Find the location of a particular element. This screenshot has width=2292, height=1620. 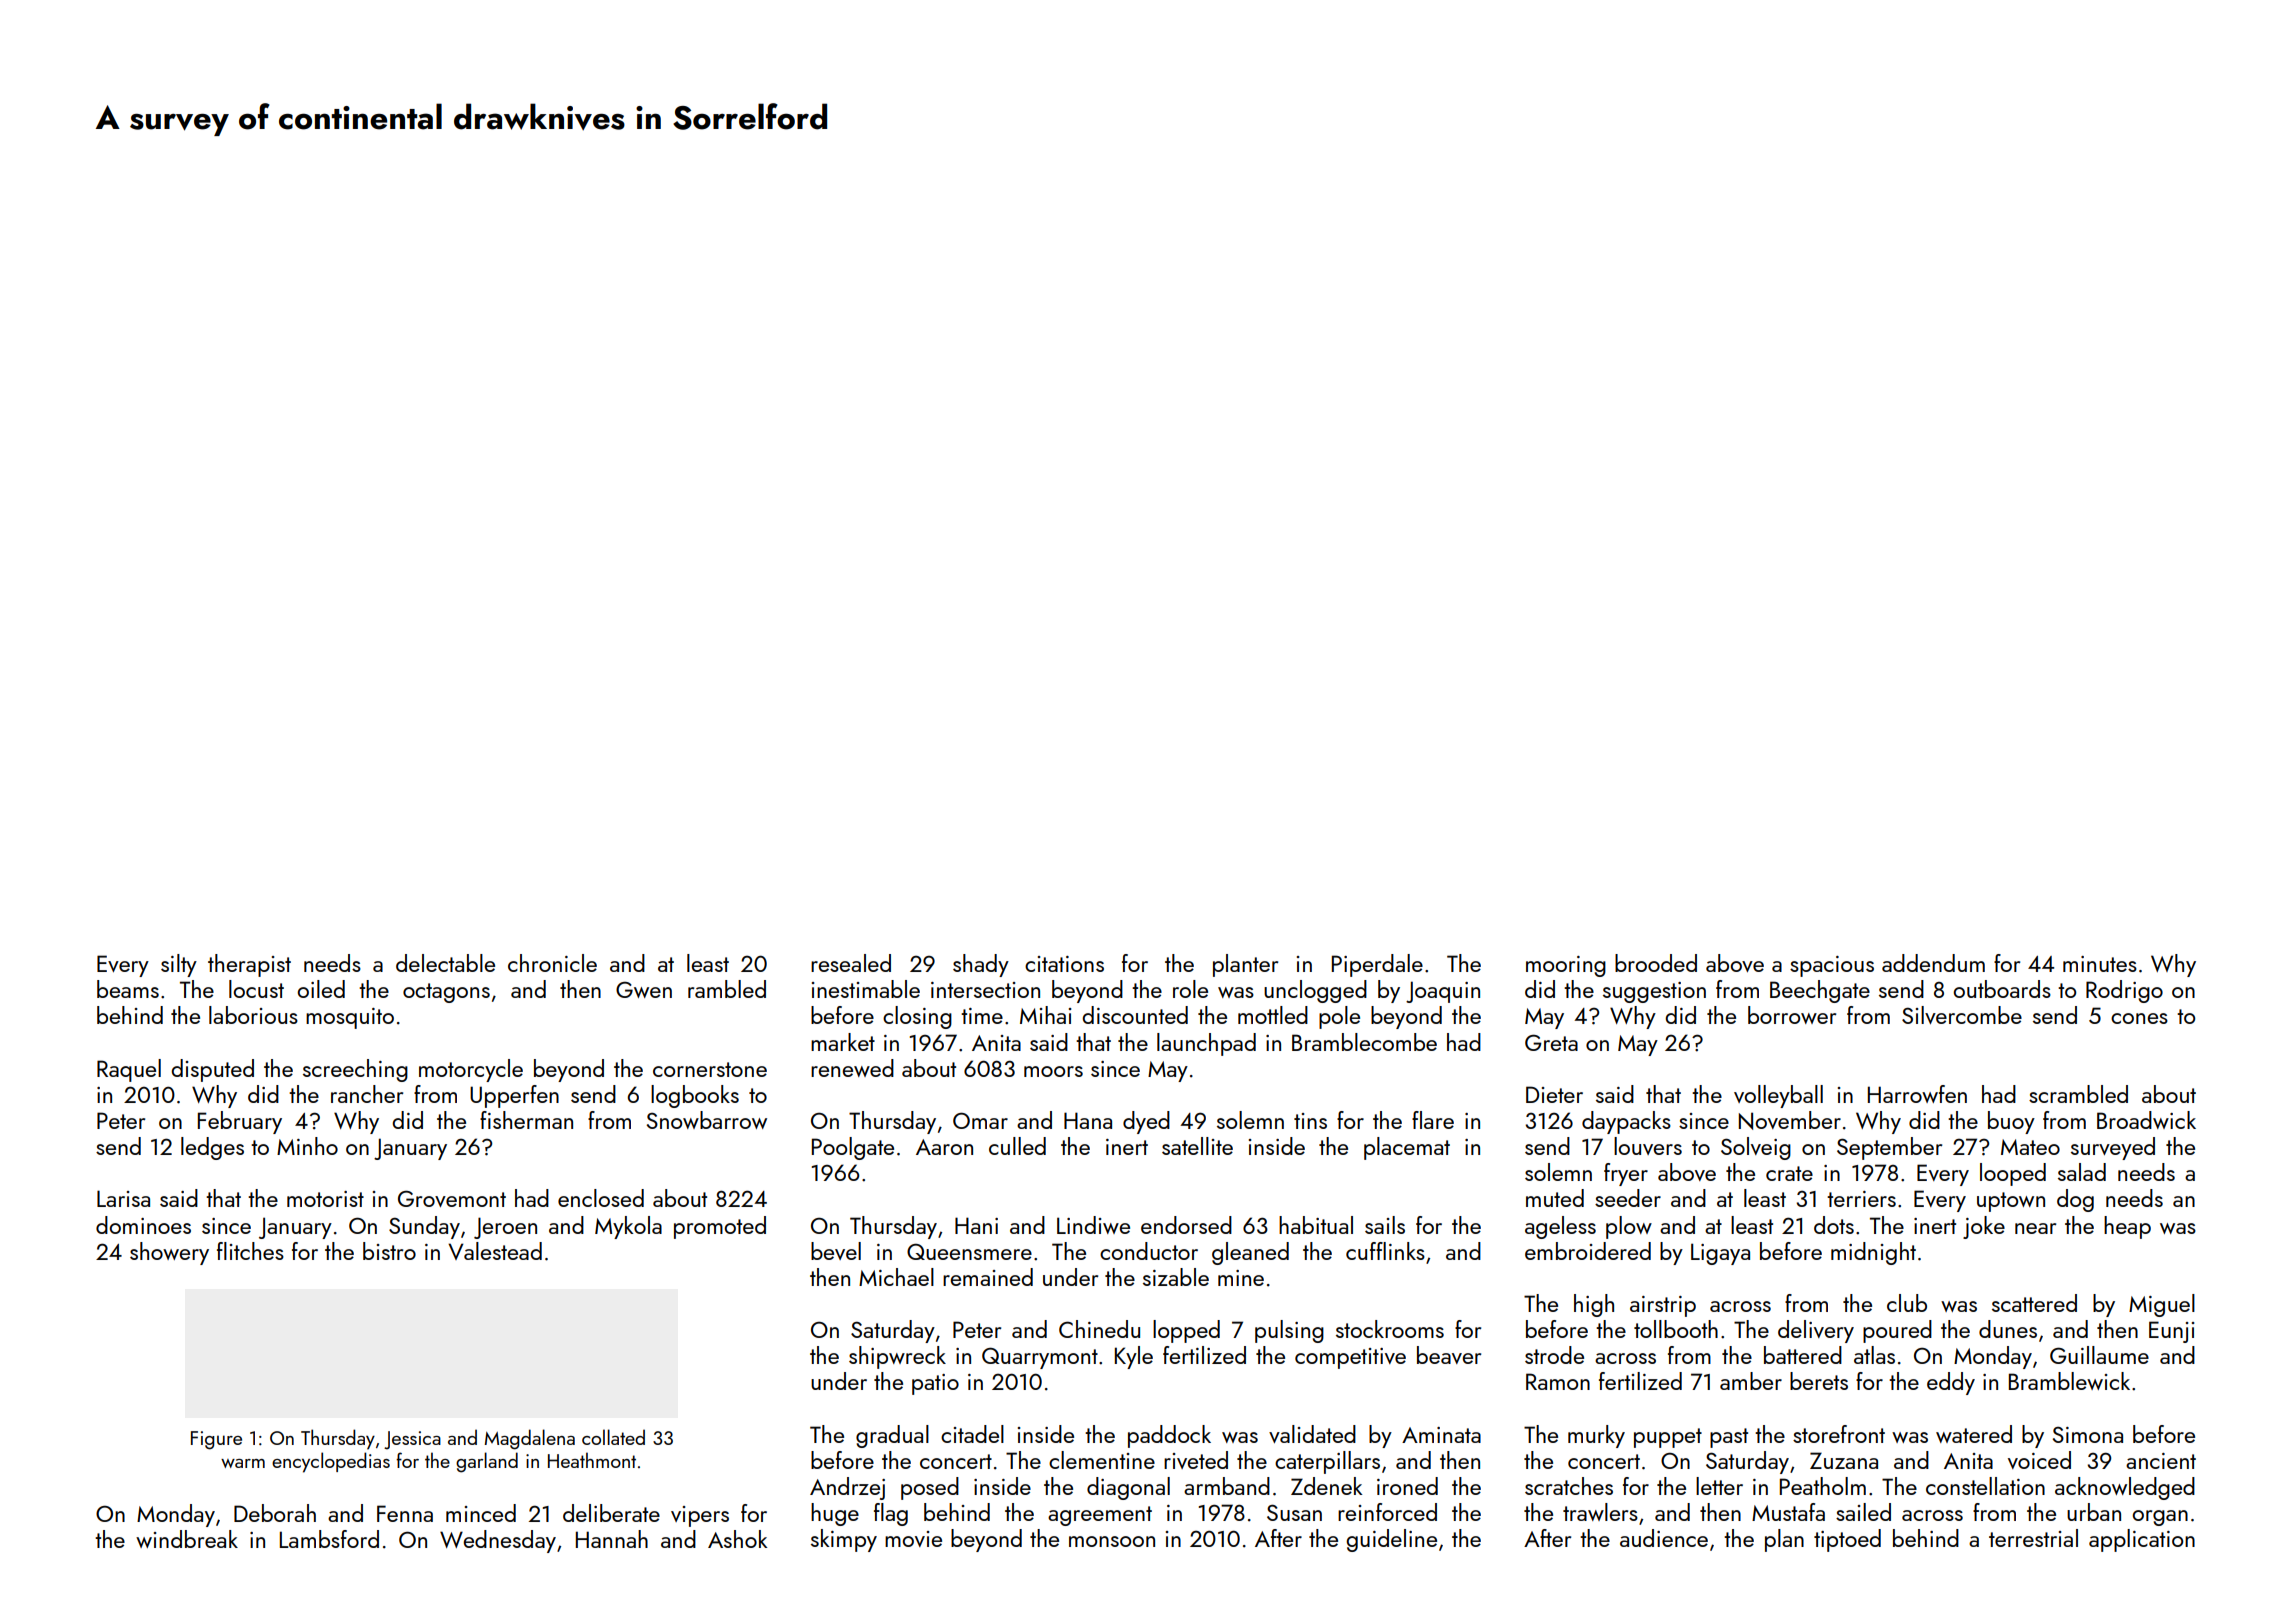

Aaron is located at coordinates (944, 1147).
